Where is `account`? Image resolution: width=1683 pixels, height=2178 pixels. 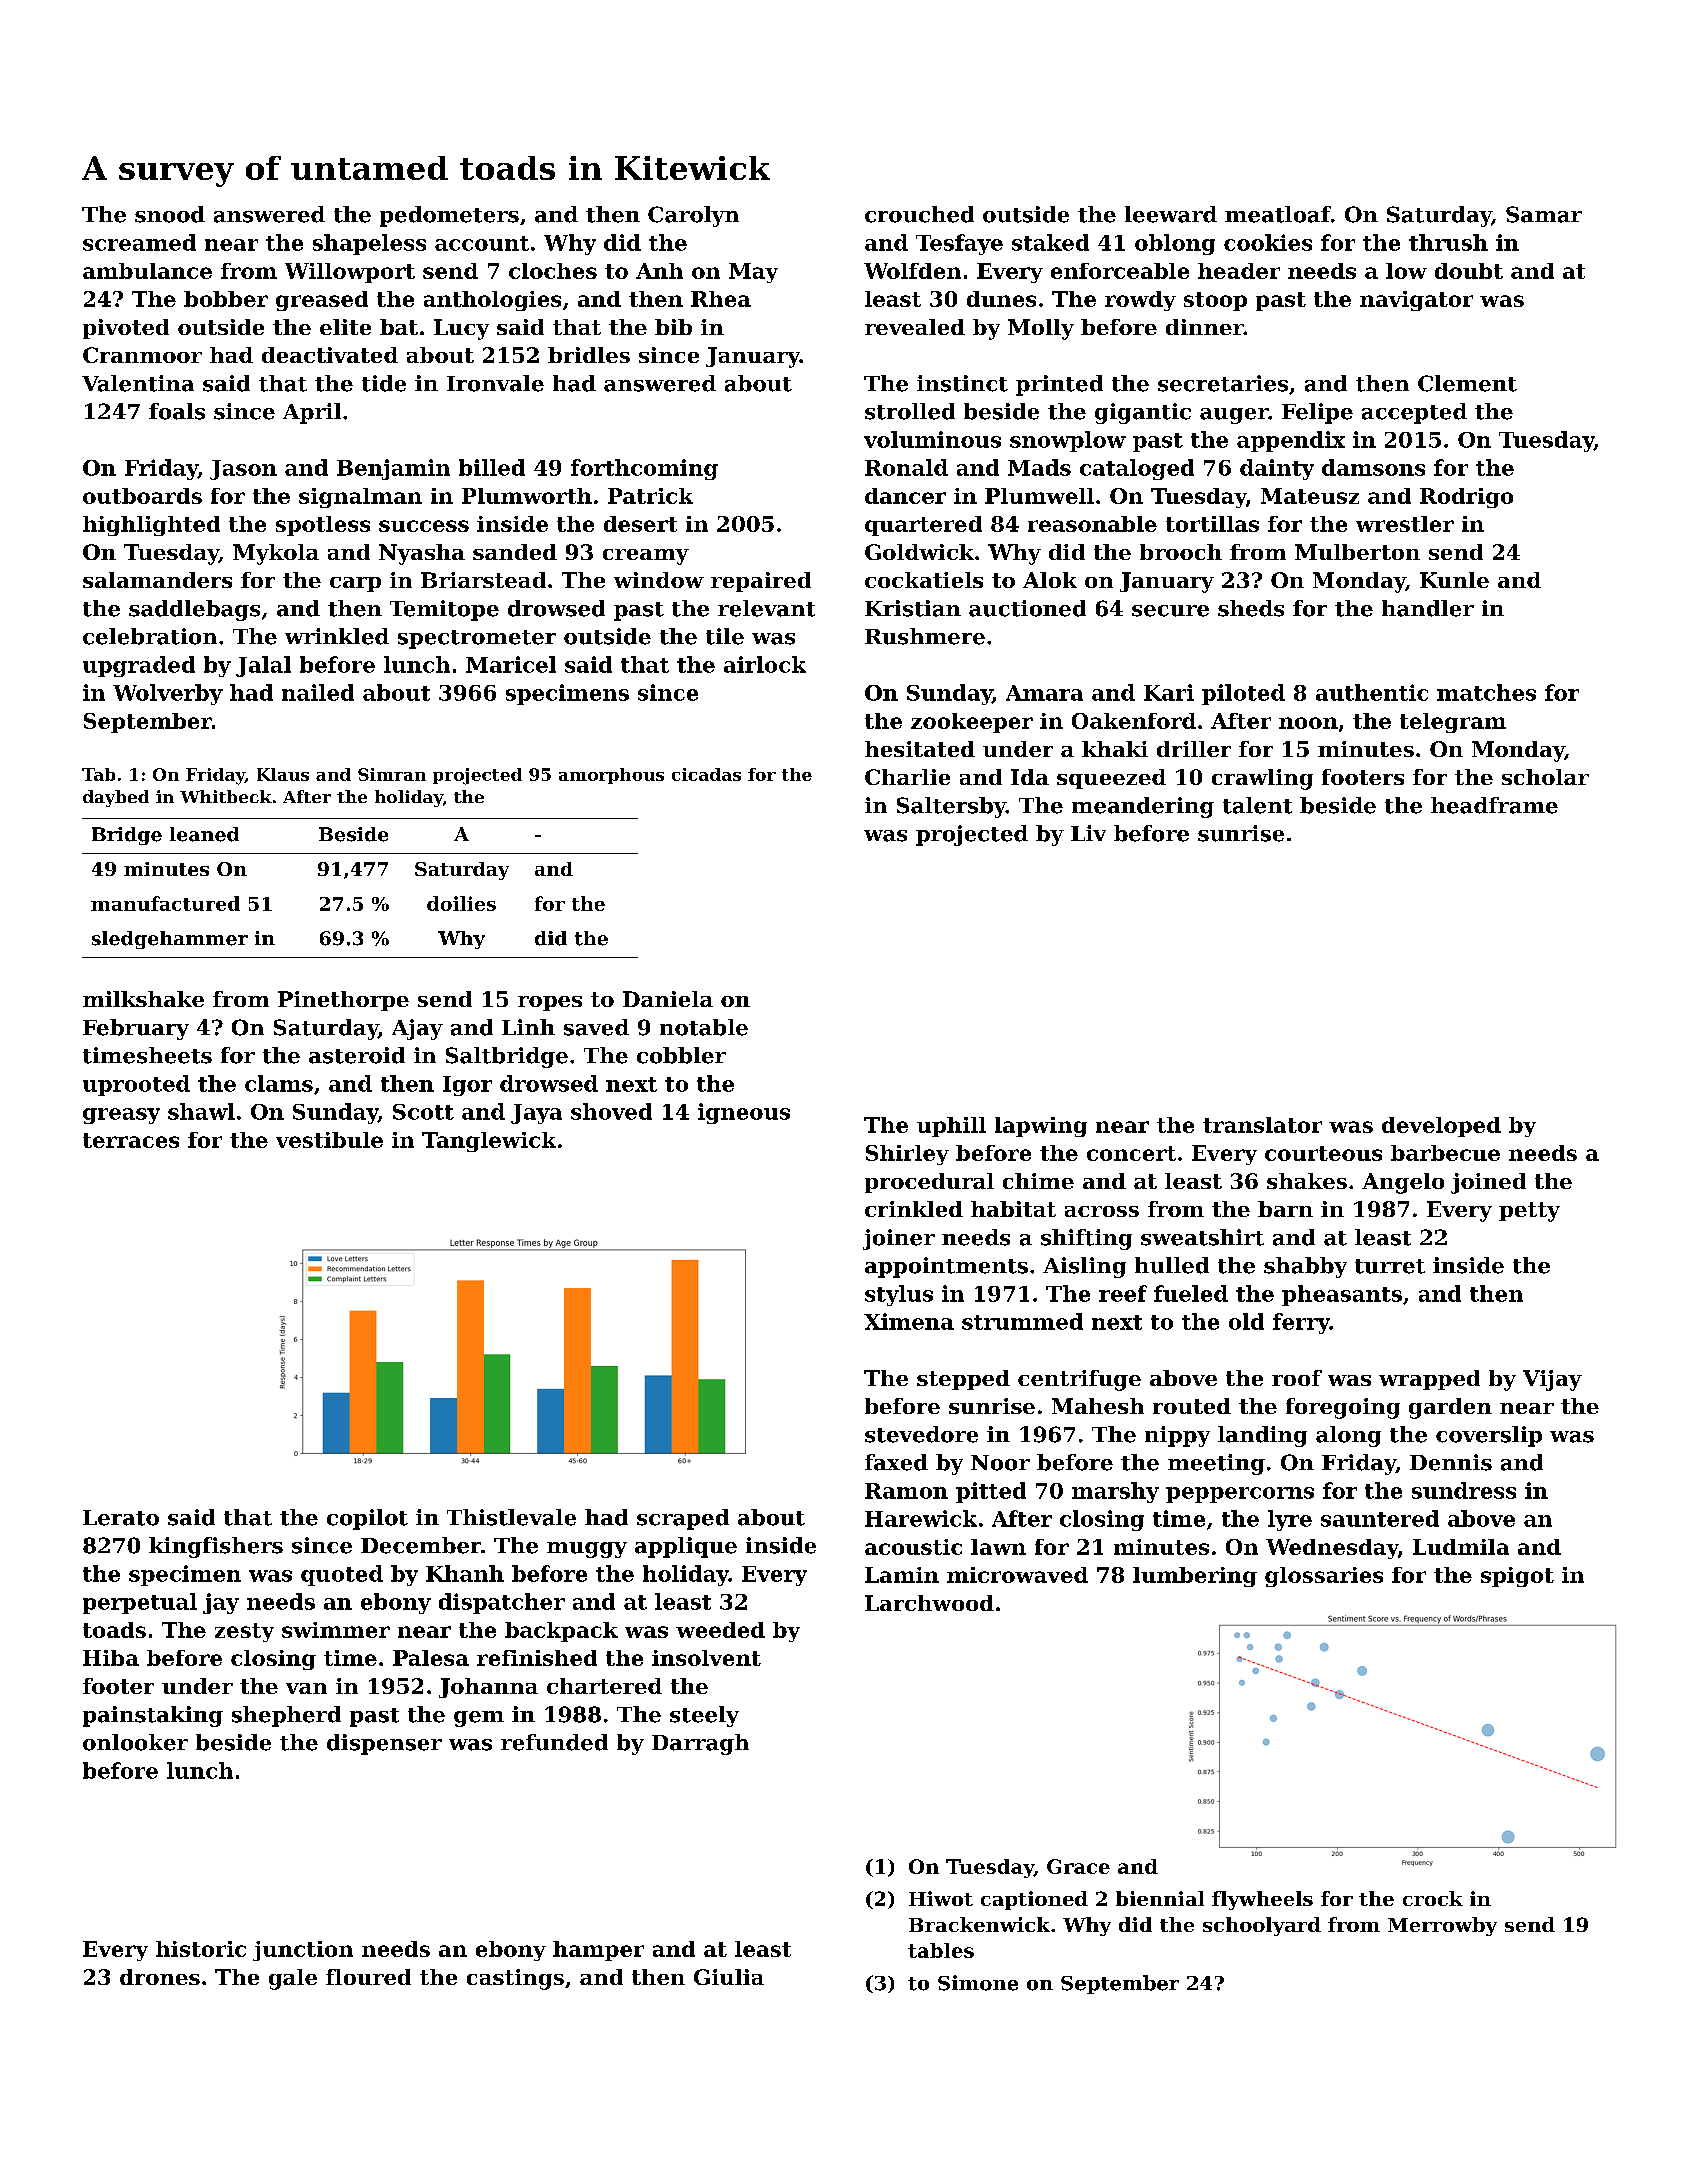 account is located at coordinates (482, 243).
